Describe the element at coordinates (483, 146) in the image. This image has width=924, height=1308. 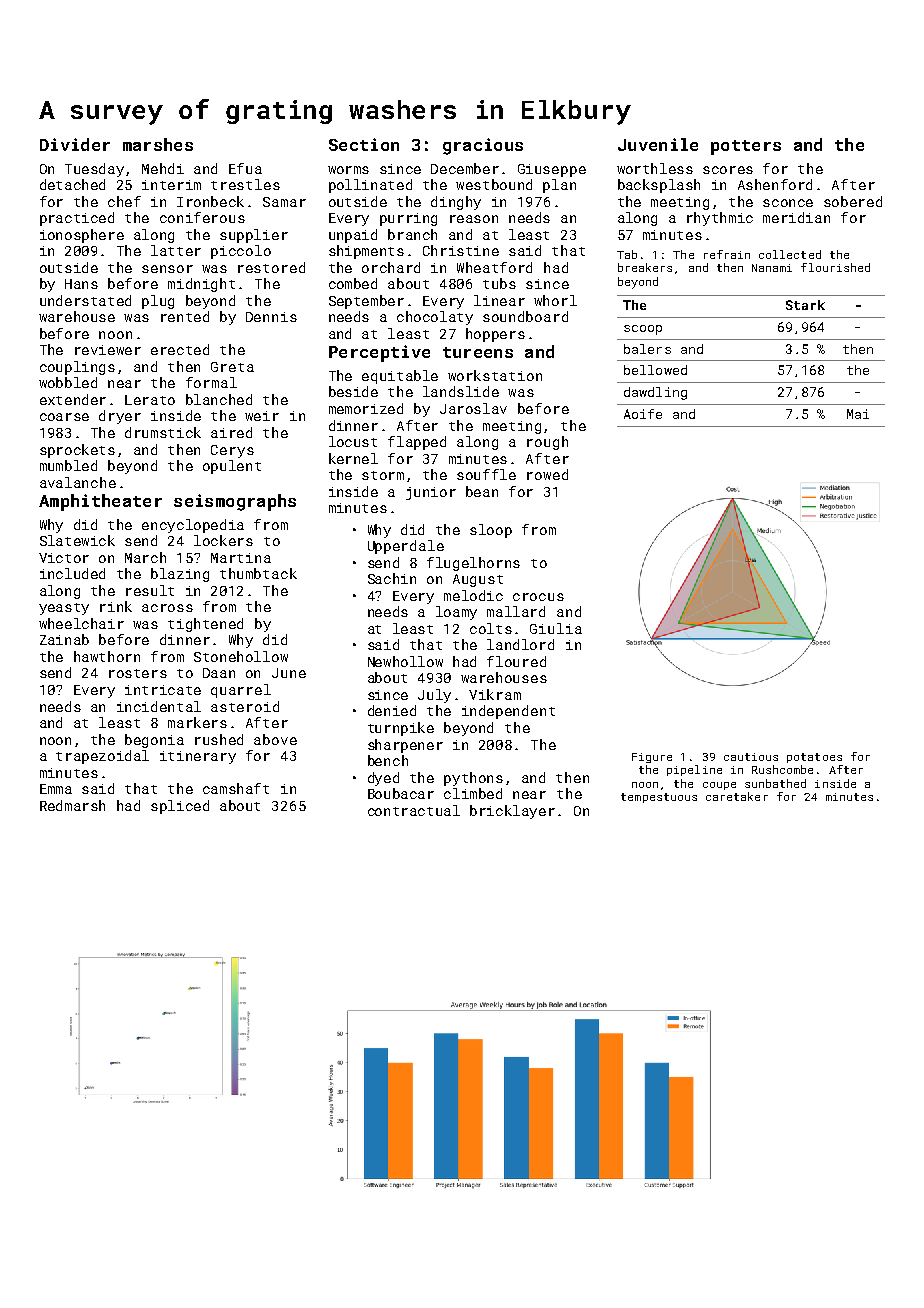
I see `gracious` at that location.
